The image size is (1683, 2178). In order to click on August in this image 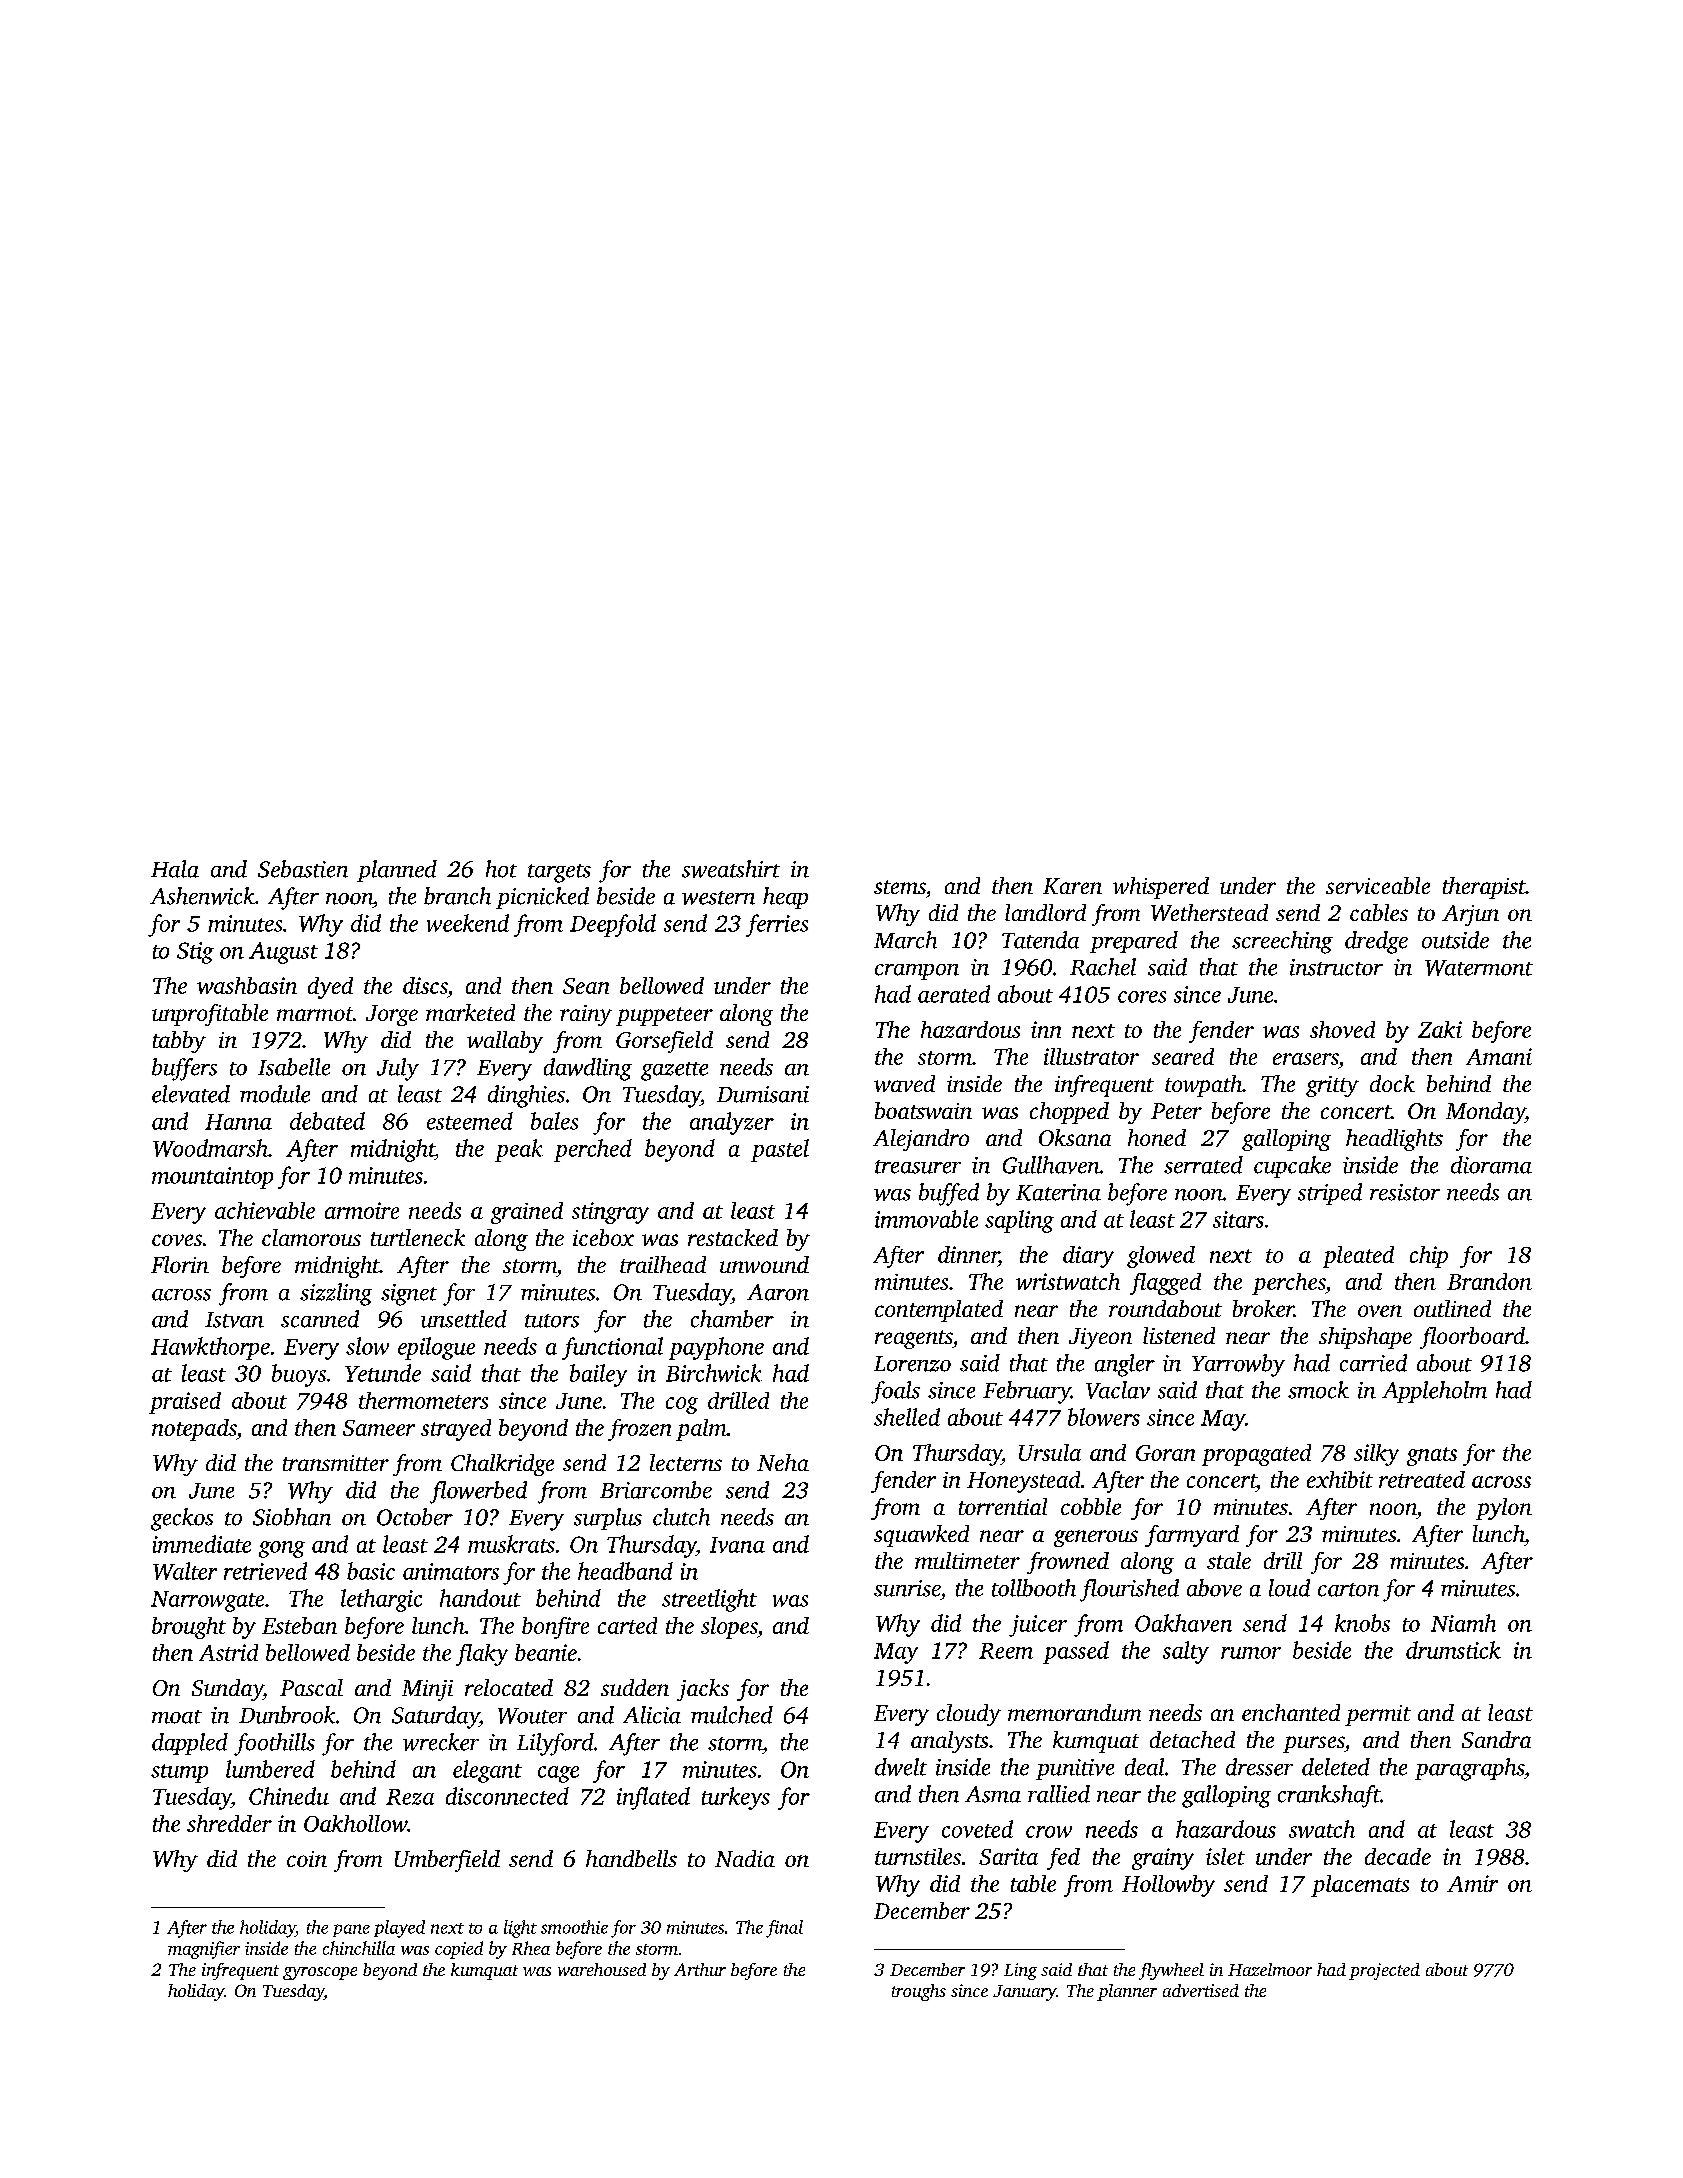, I will do `click(283, 953)`.
